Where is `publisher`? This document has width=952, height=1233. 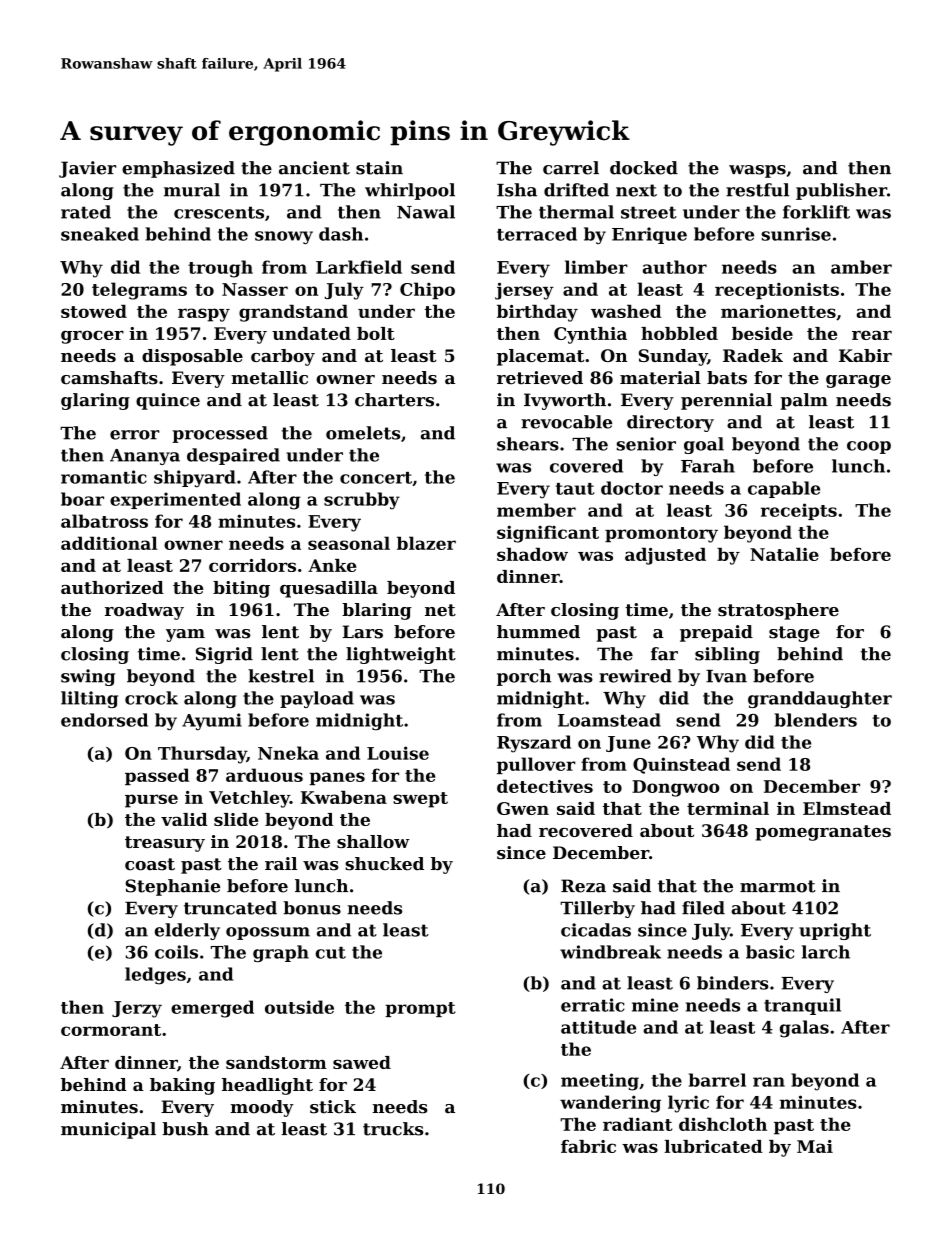
publisher is located at coordinates (841, 191).
